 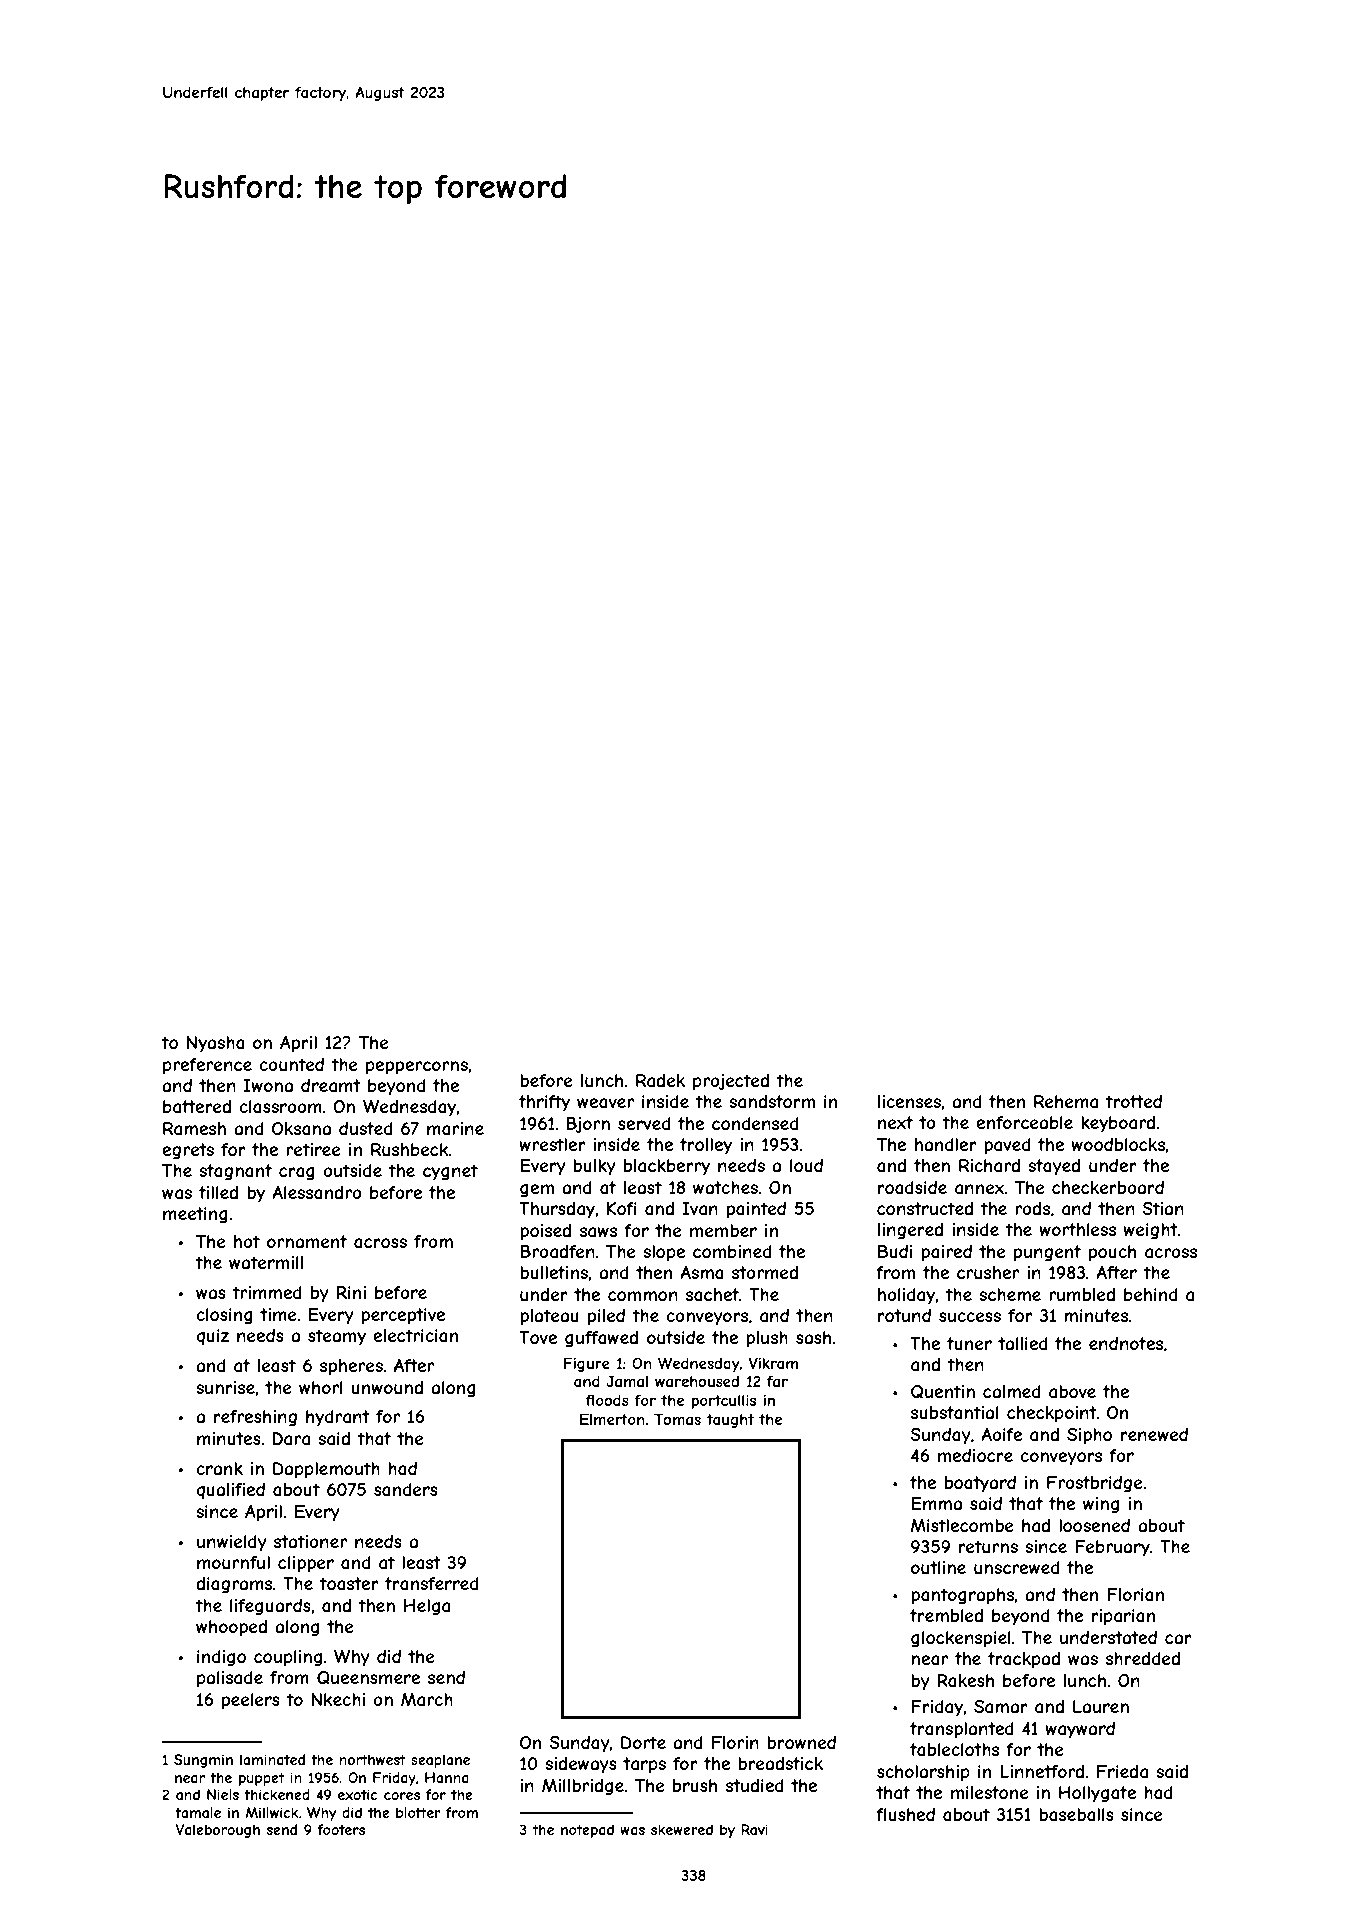 I want to click on tamale, so click(x=198, y=1812).
